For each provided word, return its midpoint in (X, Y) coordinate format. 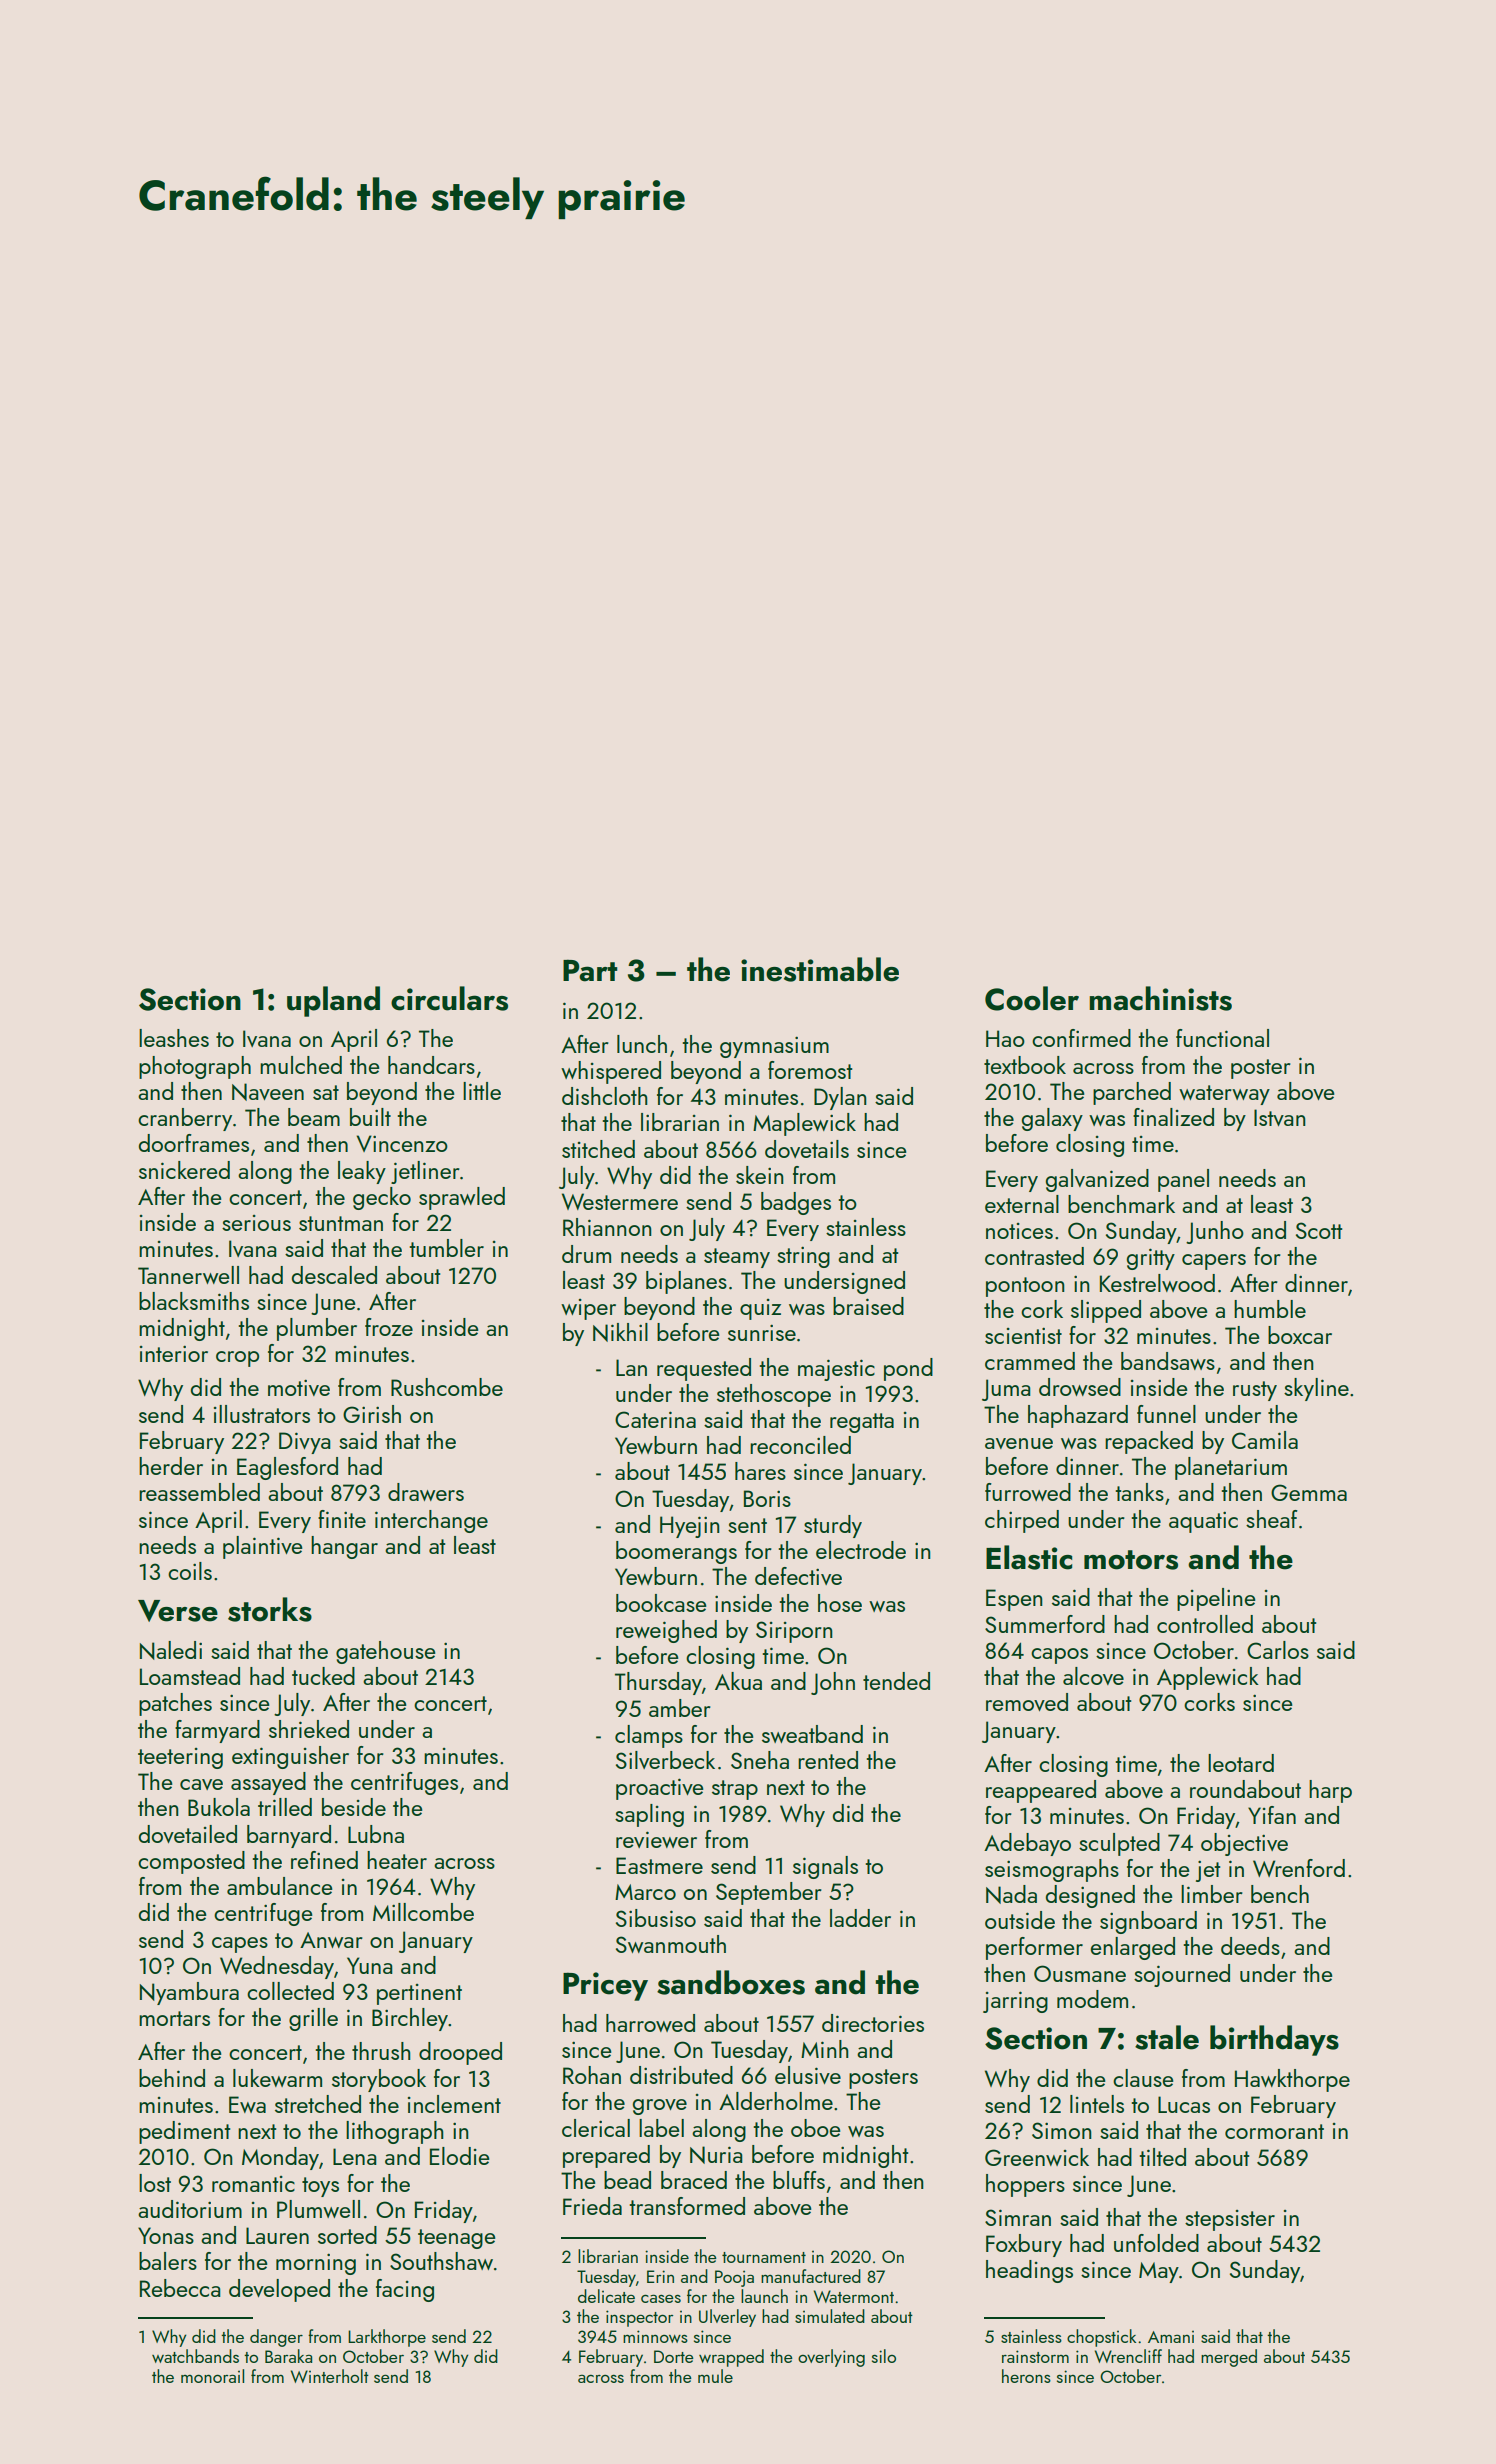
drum (586, 1254)
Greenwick (1037, 2157)
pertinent (419, 1994)
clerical (596, 2128)
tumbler (447, 1248)
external (1022, 1204)
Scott (1319, 1230)
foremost (810, 1070)
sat (326, 1092)
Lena (355, 2156)
